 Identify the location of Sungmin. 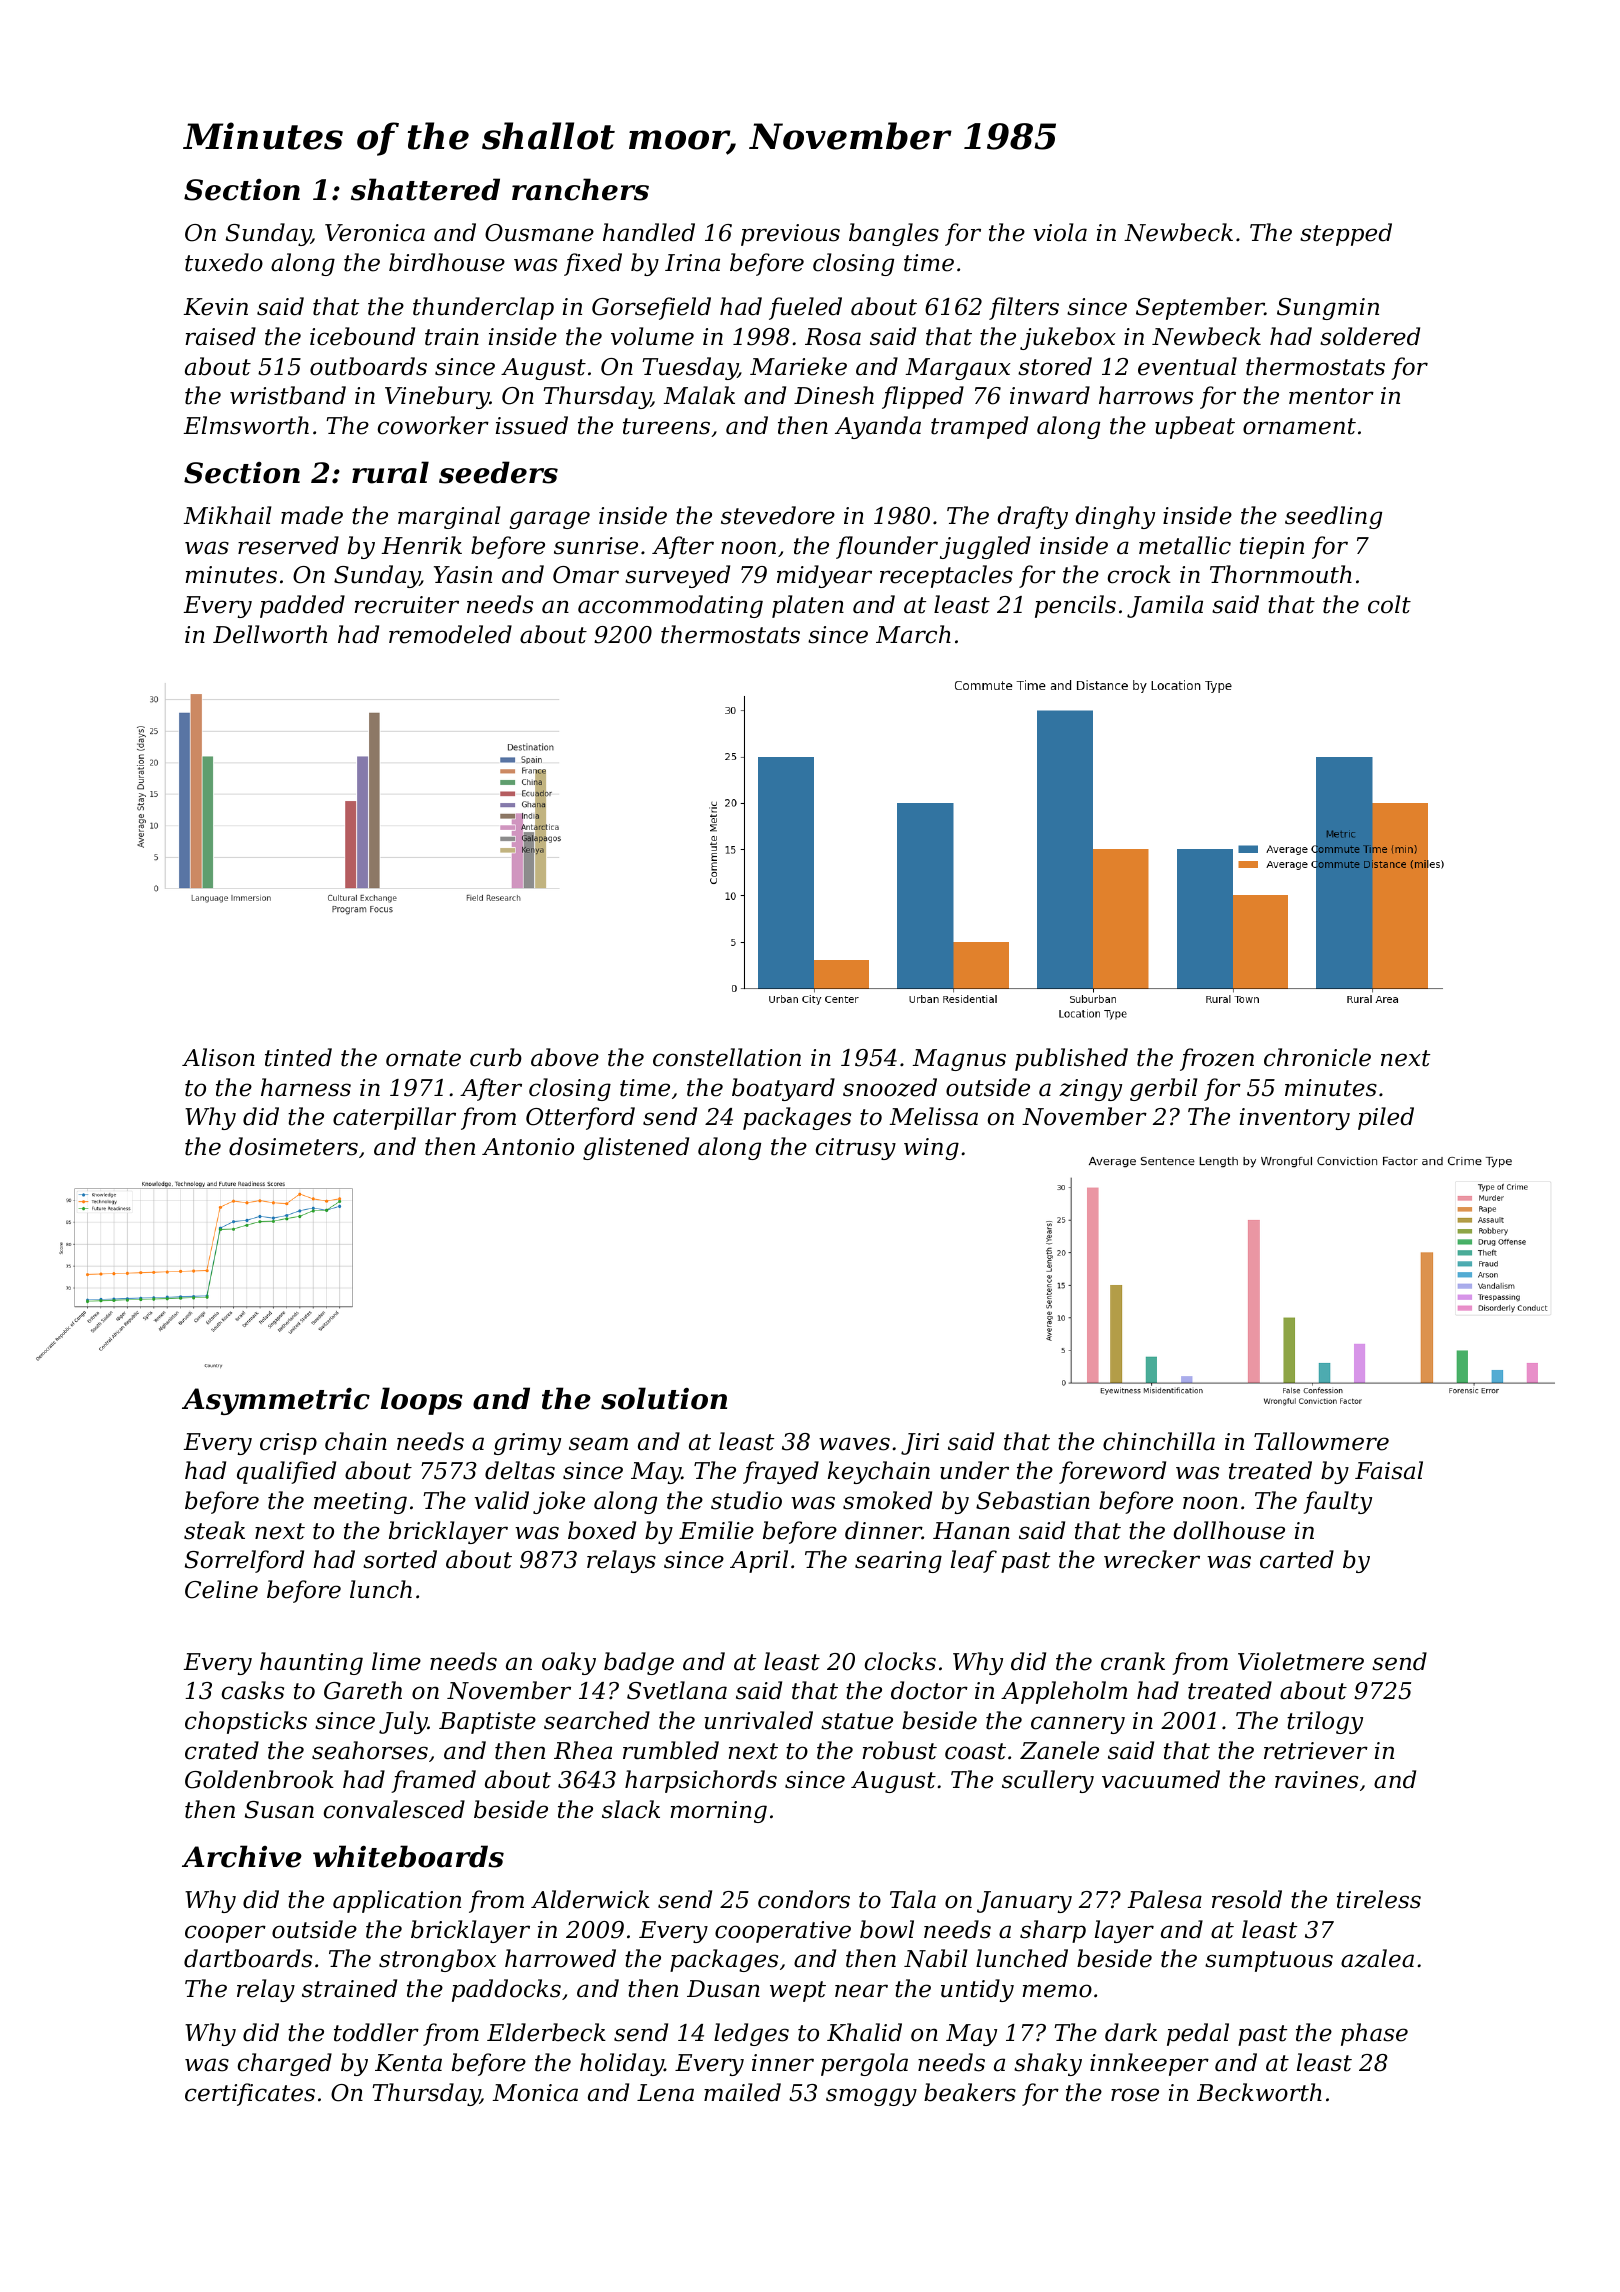
(1328, 309).
